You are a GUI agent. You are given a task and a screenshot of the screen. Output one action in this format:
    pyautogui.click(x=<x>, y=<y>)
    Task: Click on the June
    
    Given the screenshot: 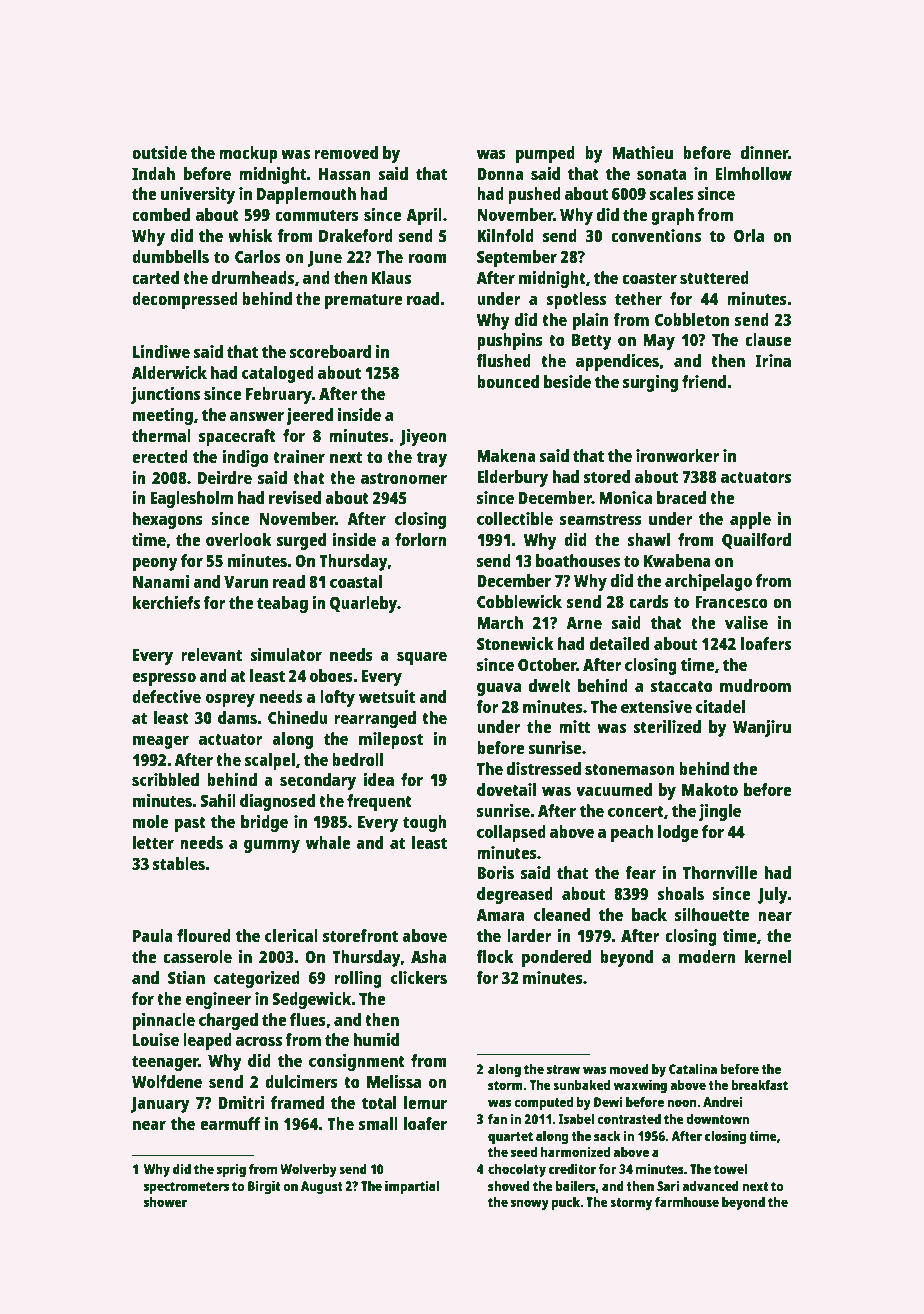 What is the action you would take?
    pyautogui.click(x=325, y=259)
